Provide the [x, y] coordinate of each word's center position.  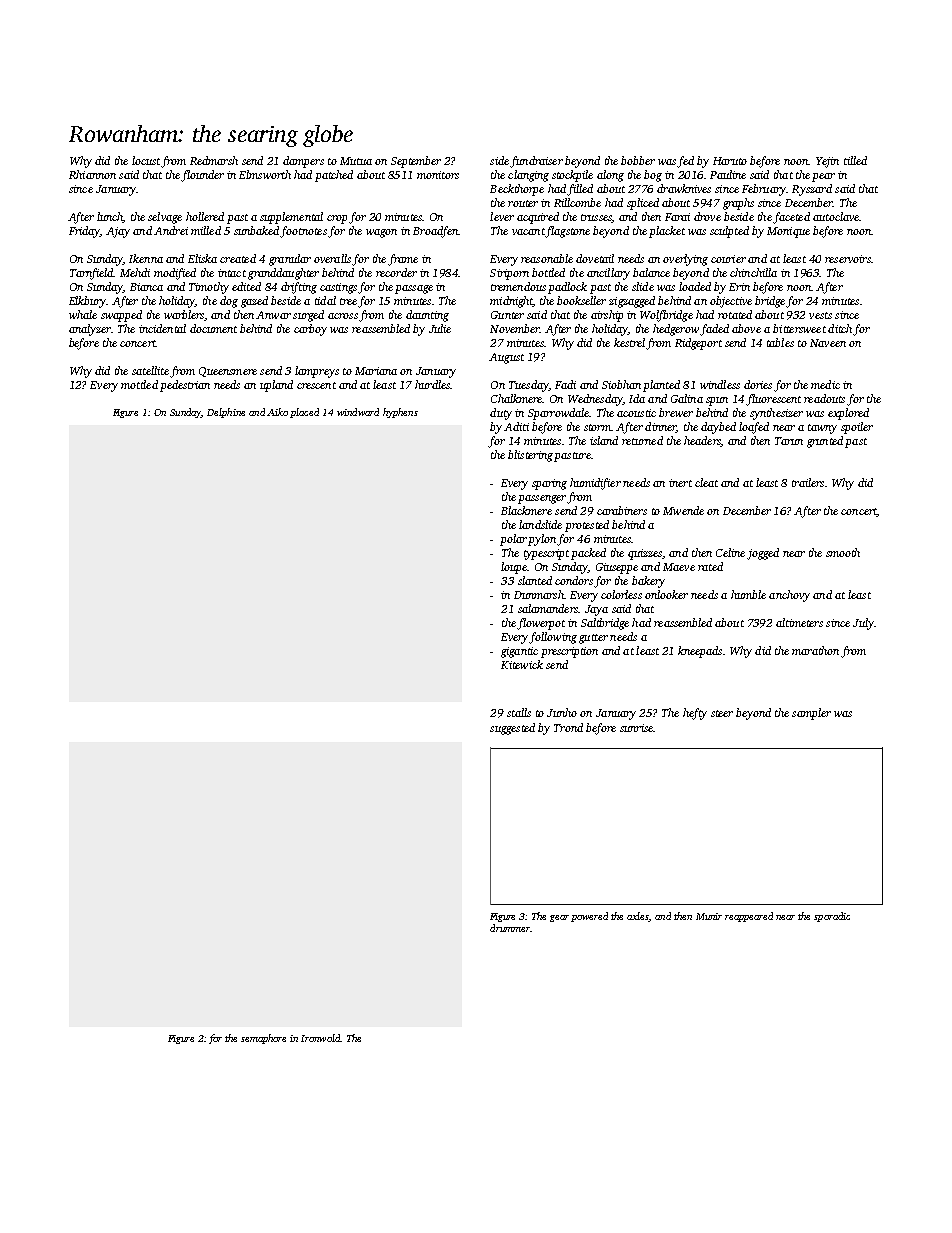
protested [587, 526]
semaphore [263, 1039]
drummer [510, 928]
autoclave [836, 216]
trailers [808, 482]
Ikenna [146, 258]
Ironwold [320, 1038]
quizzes [645, 554]
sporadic [832, 917]
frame [403, 260]
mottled [139, 384]
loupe [514, 568]
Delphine [226, 413]
